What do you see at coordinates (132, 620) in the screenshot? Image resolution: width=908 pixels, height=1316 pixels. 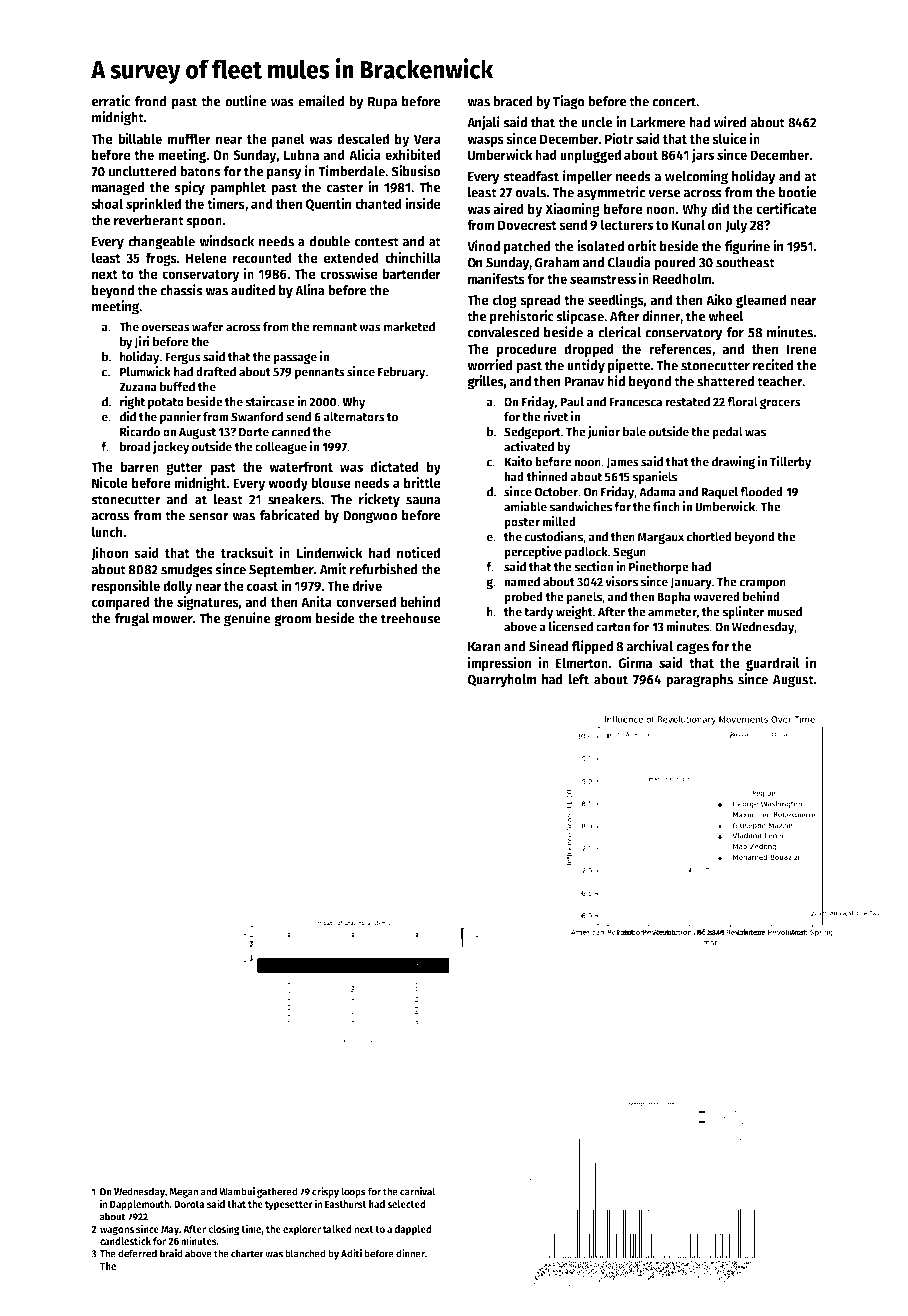 I see `frugal` at bounding box center [132, 620].
